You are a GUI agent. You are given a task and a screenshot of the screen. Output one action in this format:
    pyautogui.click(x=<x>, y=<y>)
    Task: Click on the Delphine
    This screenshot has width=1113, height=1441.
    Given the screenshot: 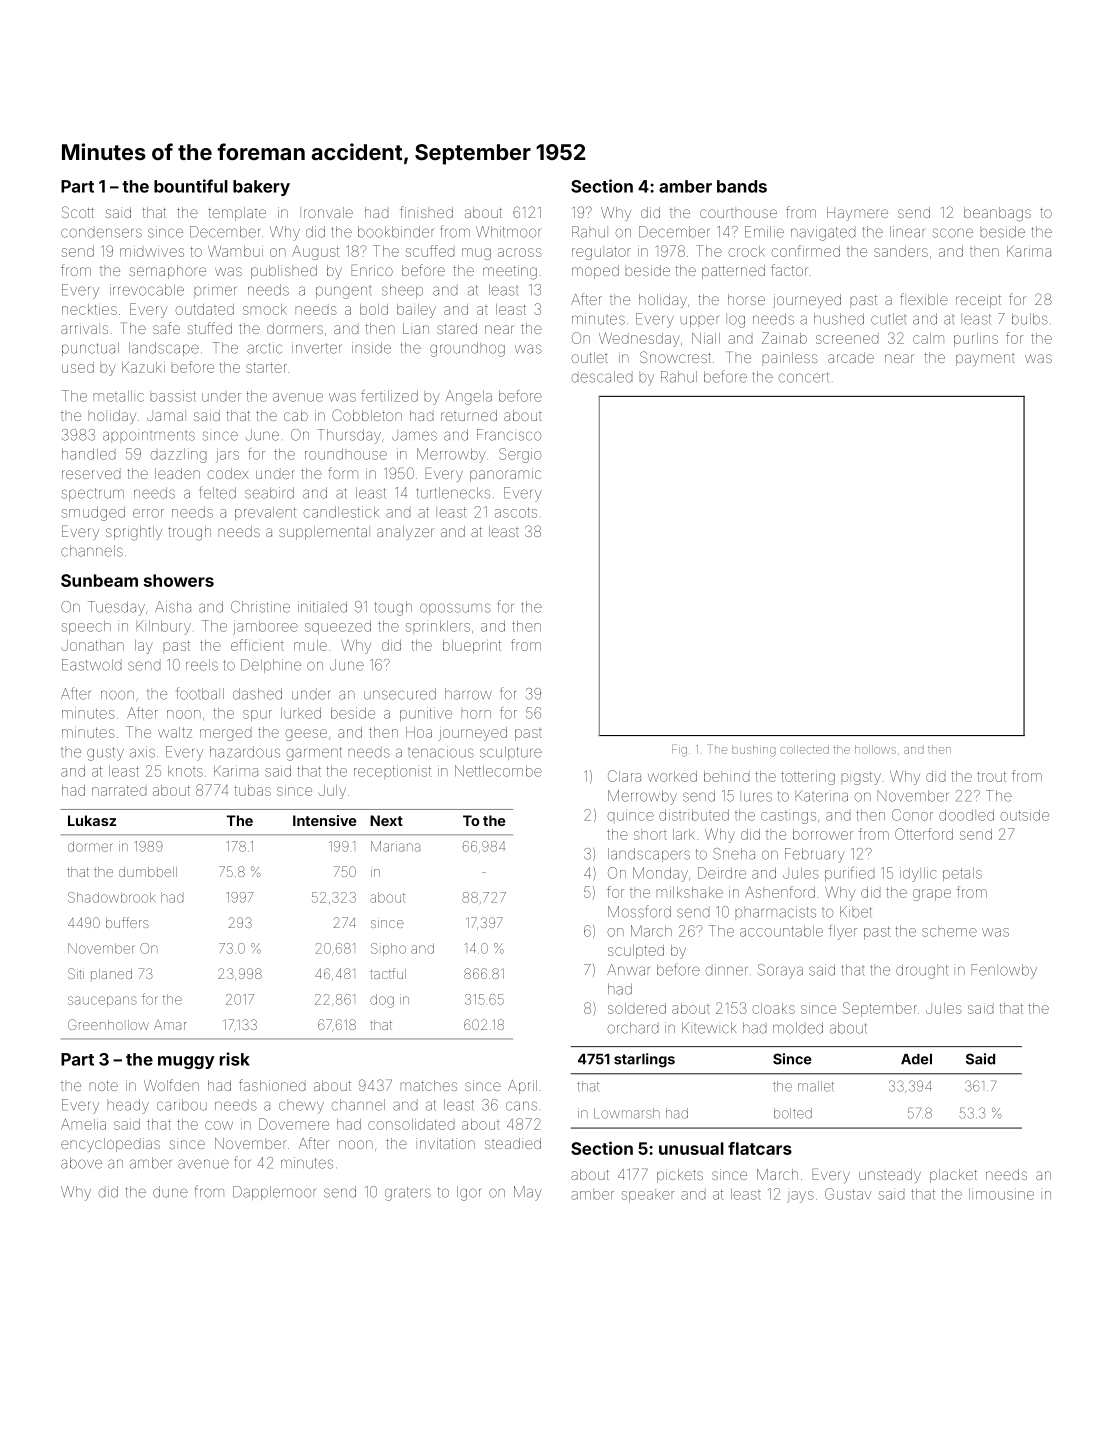 What is the action you would take?
    pyautogui.click(x=271, y=666)
